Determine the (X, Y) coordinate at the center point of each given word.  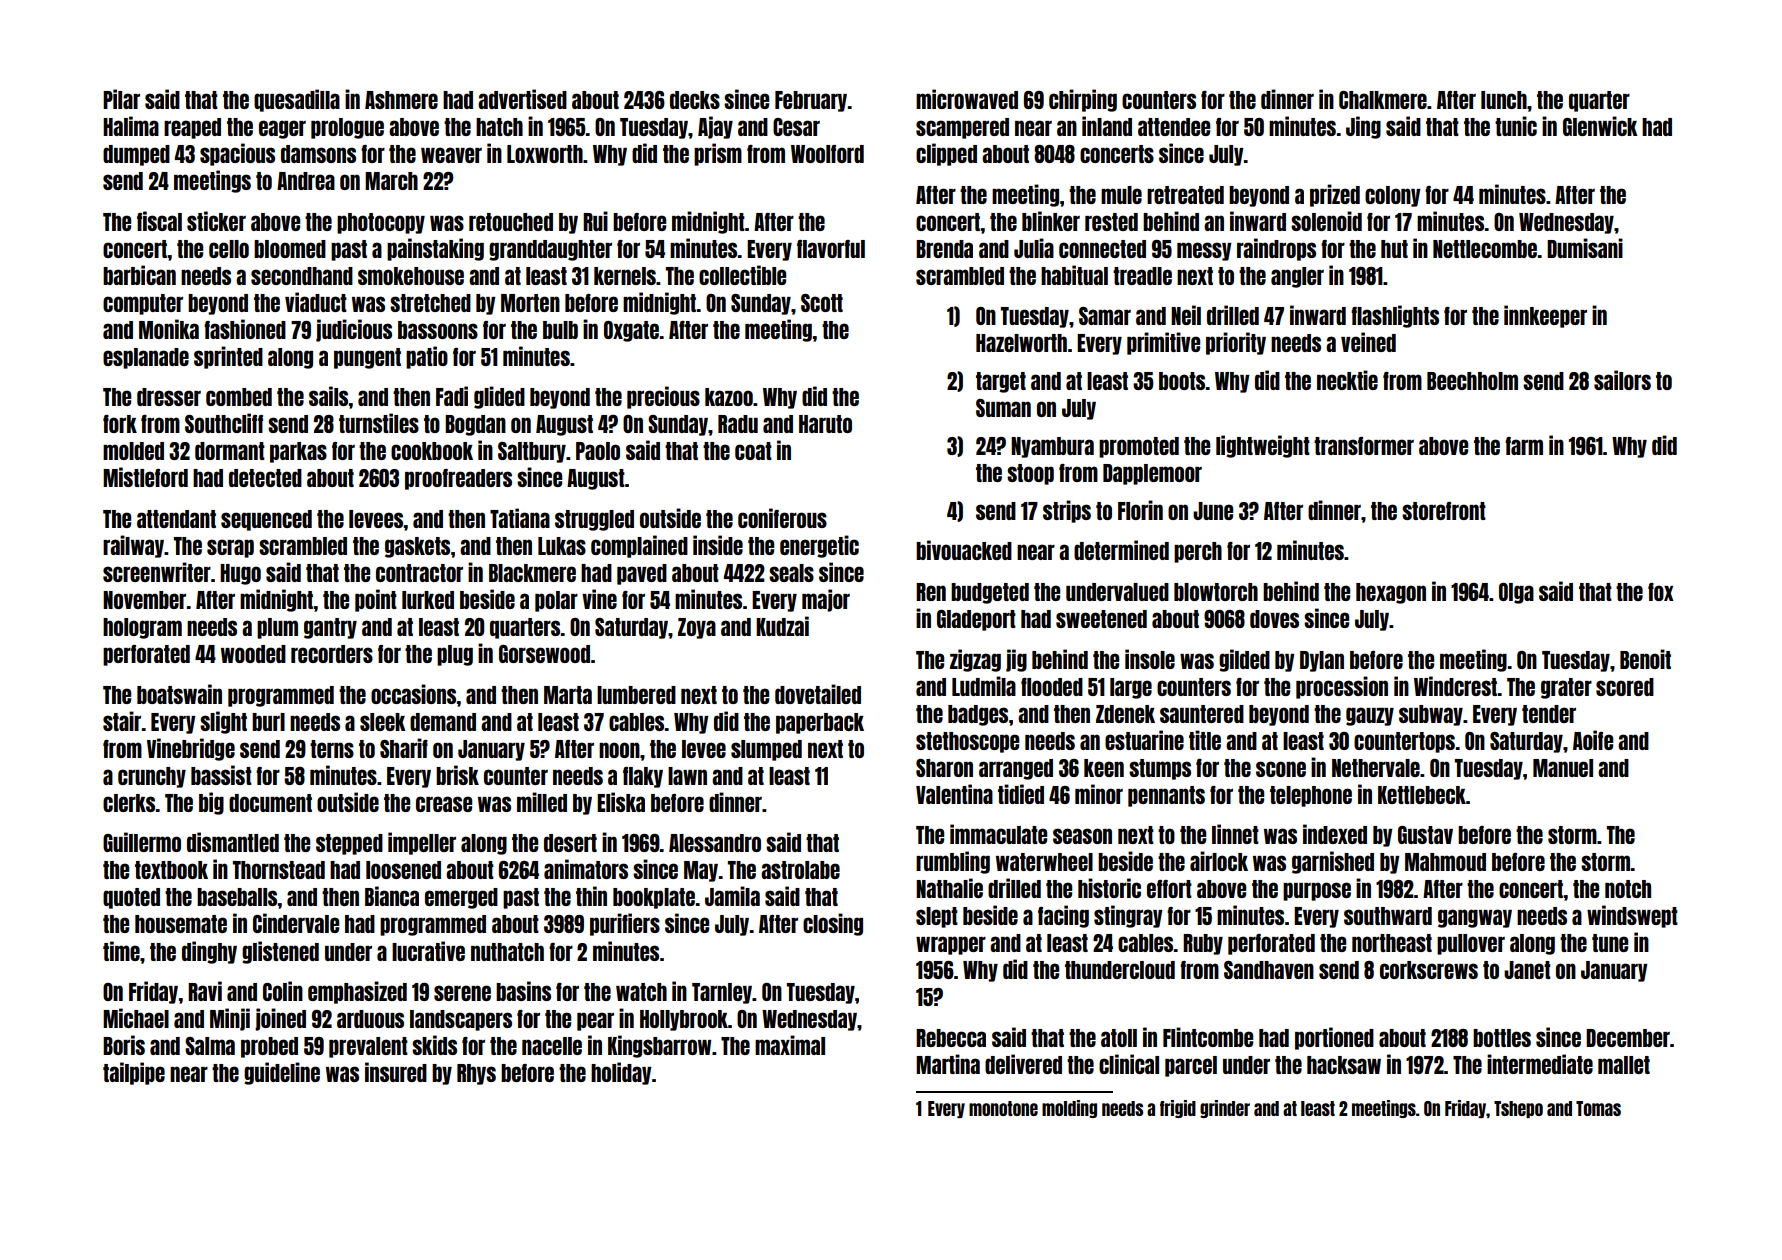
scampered (962, 128)
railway (133, 546)
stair (122, 721)
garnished (1333, 862)
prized (1335, 195)
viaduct (316, 302)
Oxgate (631, 331)
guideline (282, 1073)
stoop (1030, 474)
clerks (129, 803)
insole (1150, 659)
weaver (451, 155)
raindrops (1276, 249)
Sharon (944, 768)
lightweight (1263, 446)
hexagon (1391, 593)
